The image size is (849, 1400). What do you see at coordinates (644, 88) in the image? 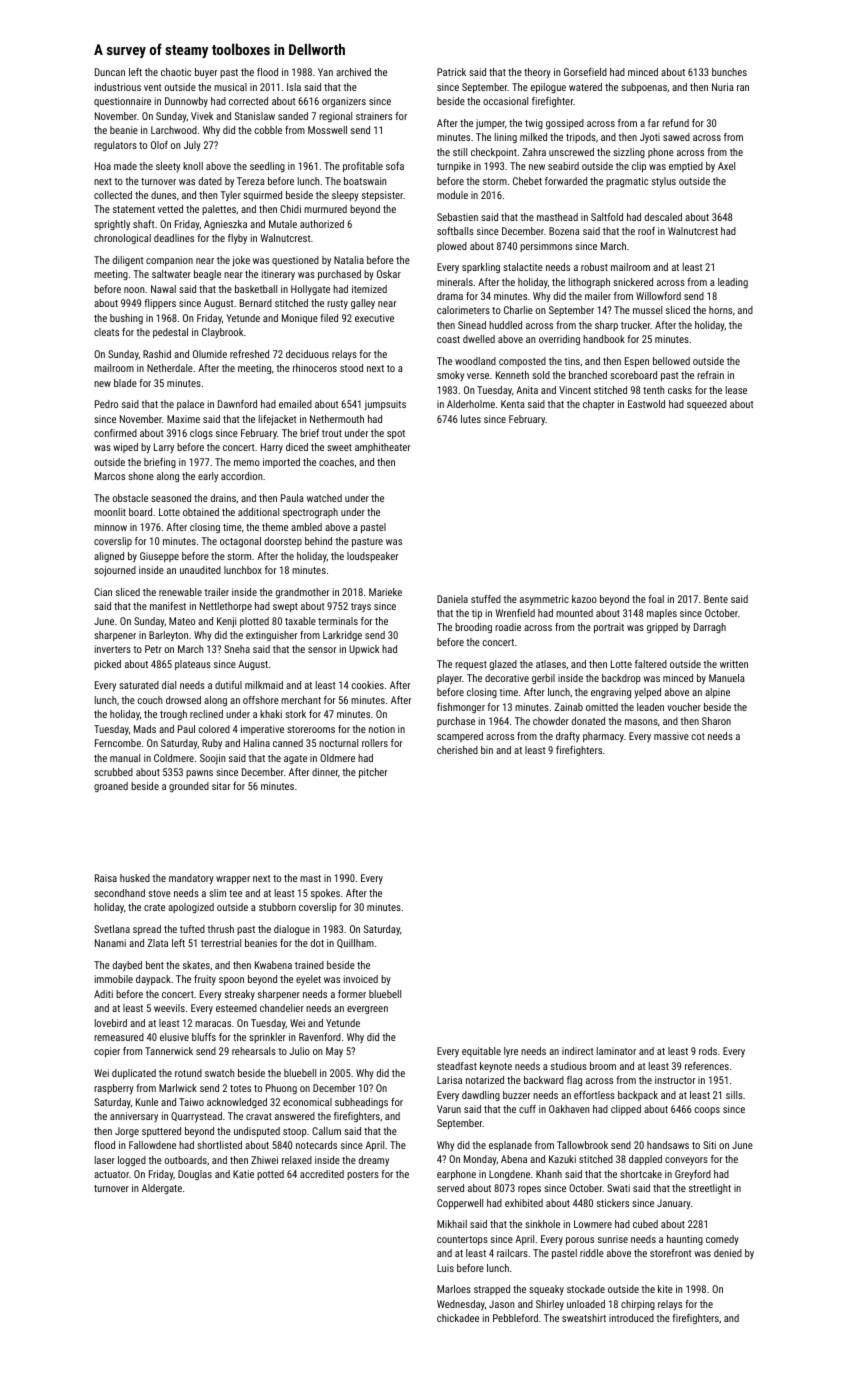
I see `subpoenas` at bounding box center [644, 88].
